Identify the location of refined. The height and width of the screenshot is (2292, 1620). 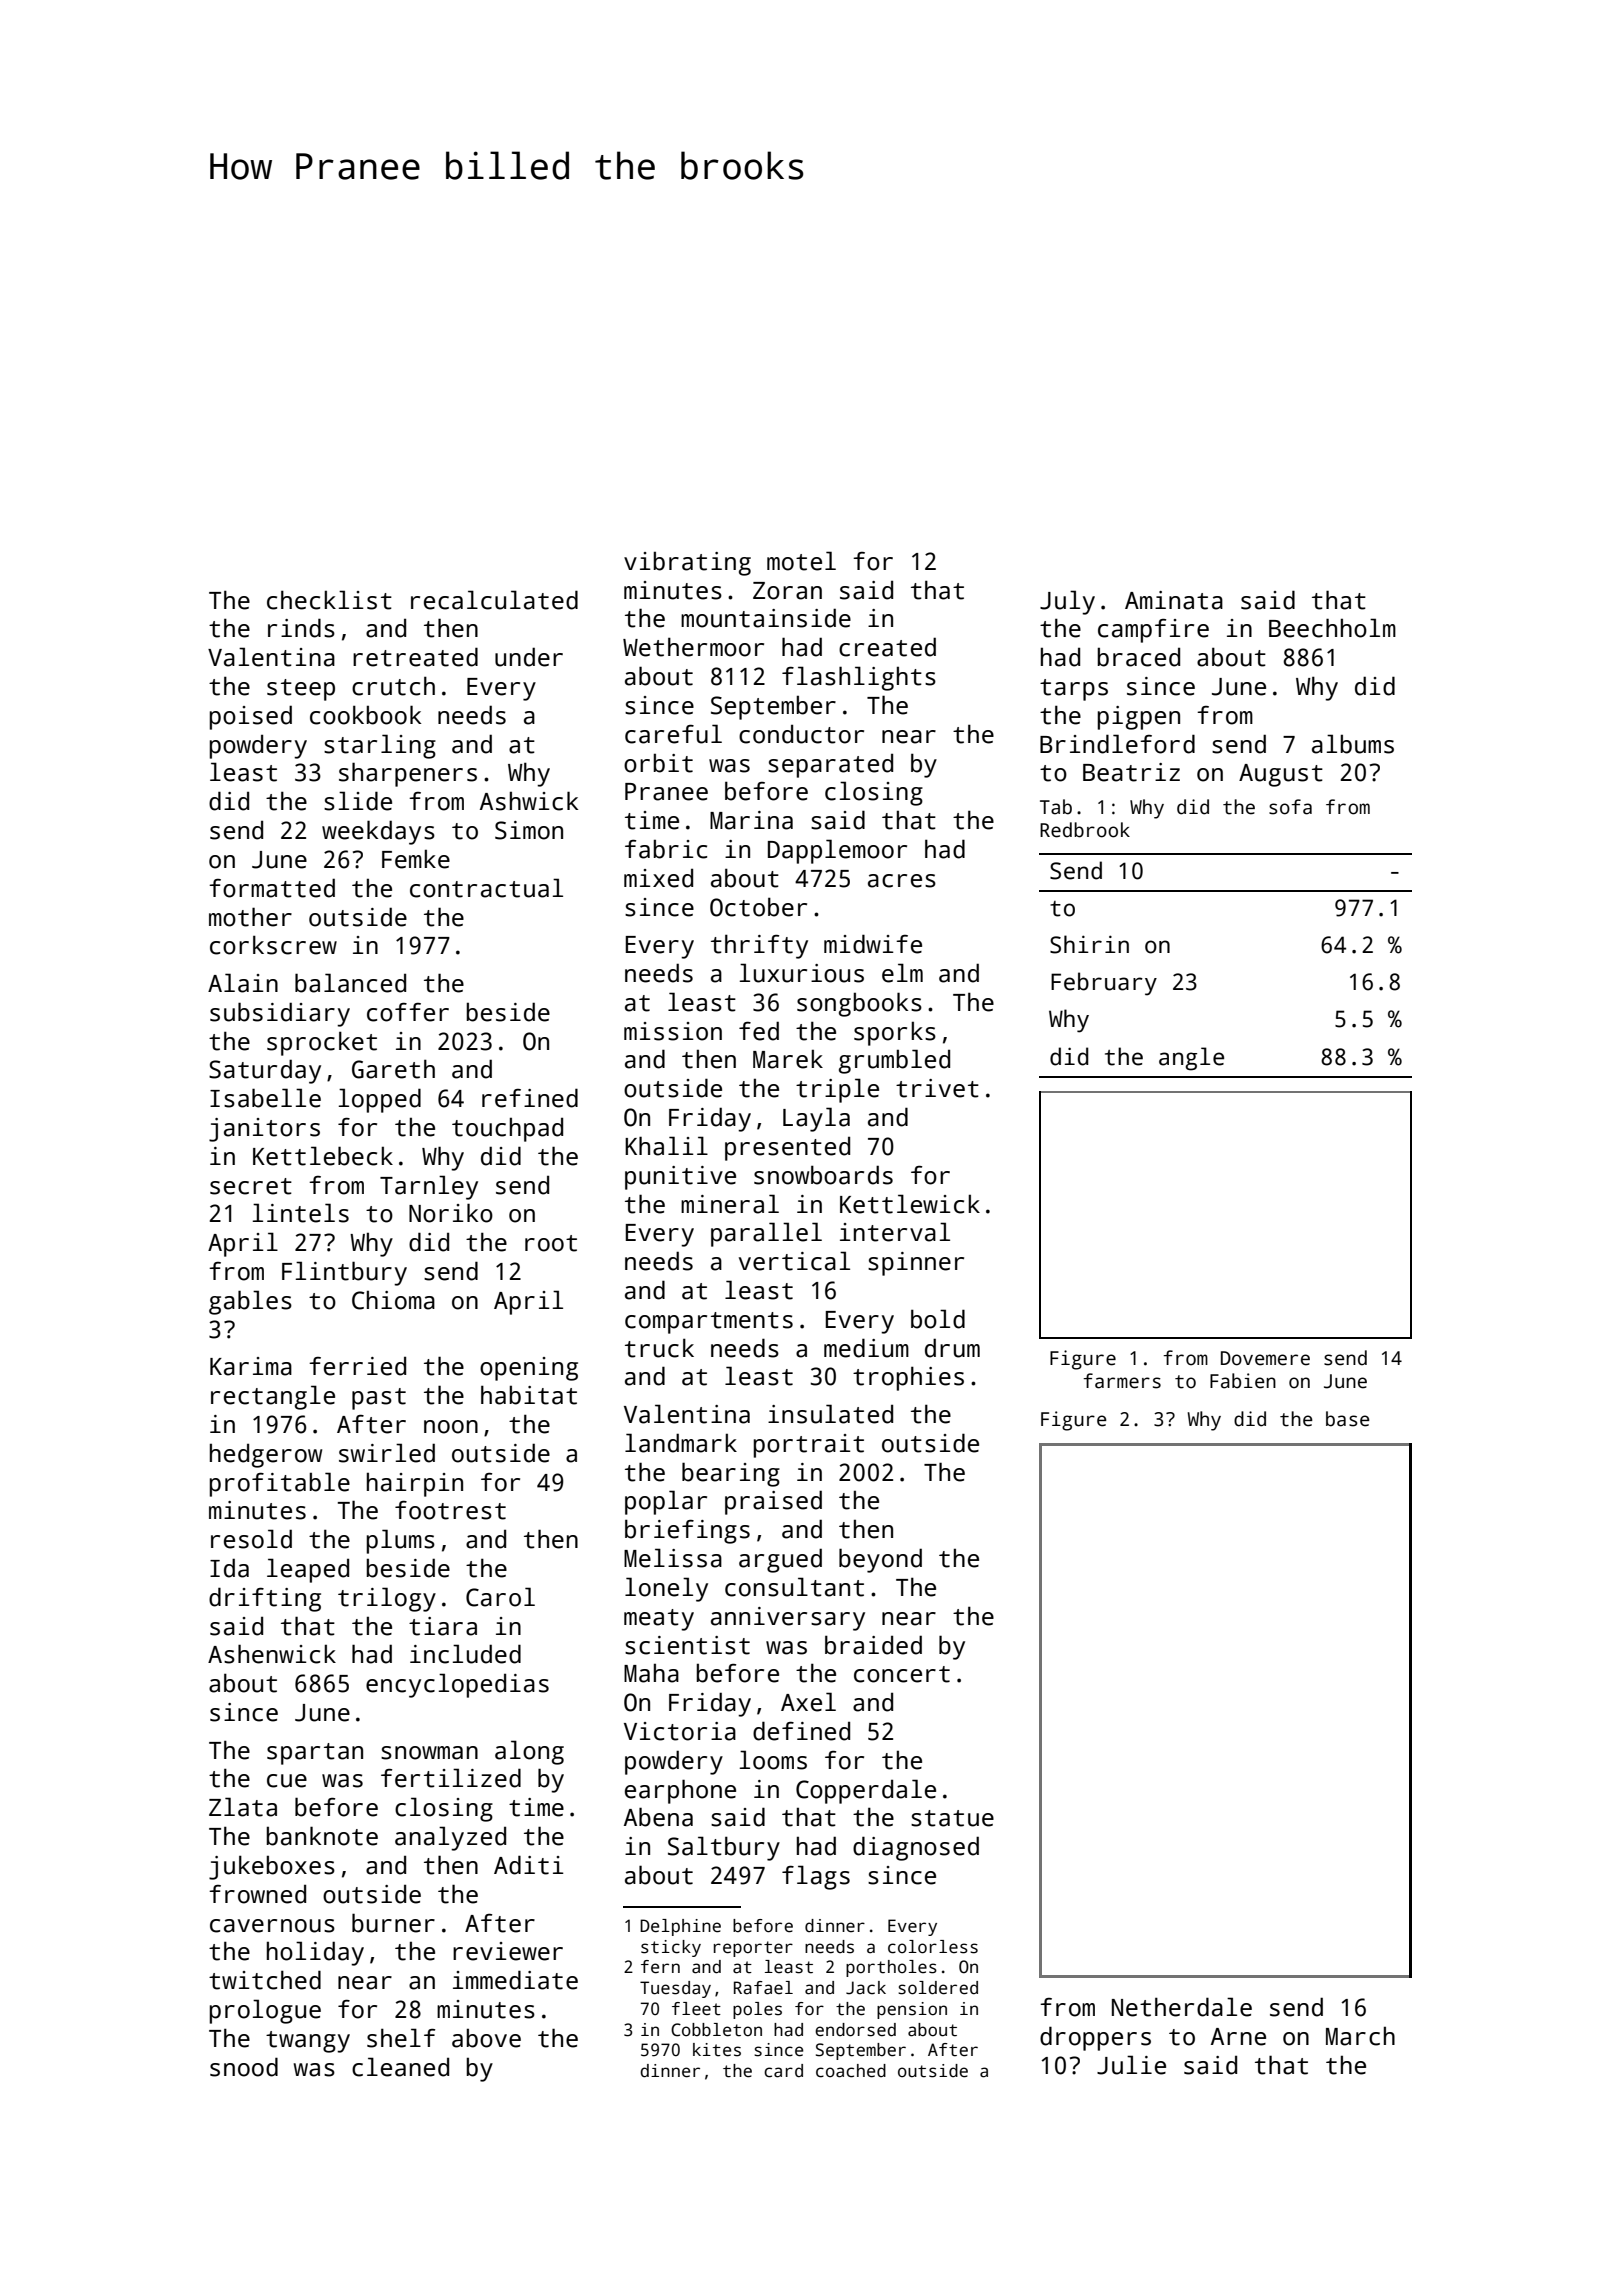
(530, 1098).
